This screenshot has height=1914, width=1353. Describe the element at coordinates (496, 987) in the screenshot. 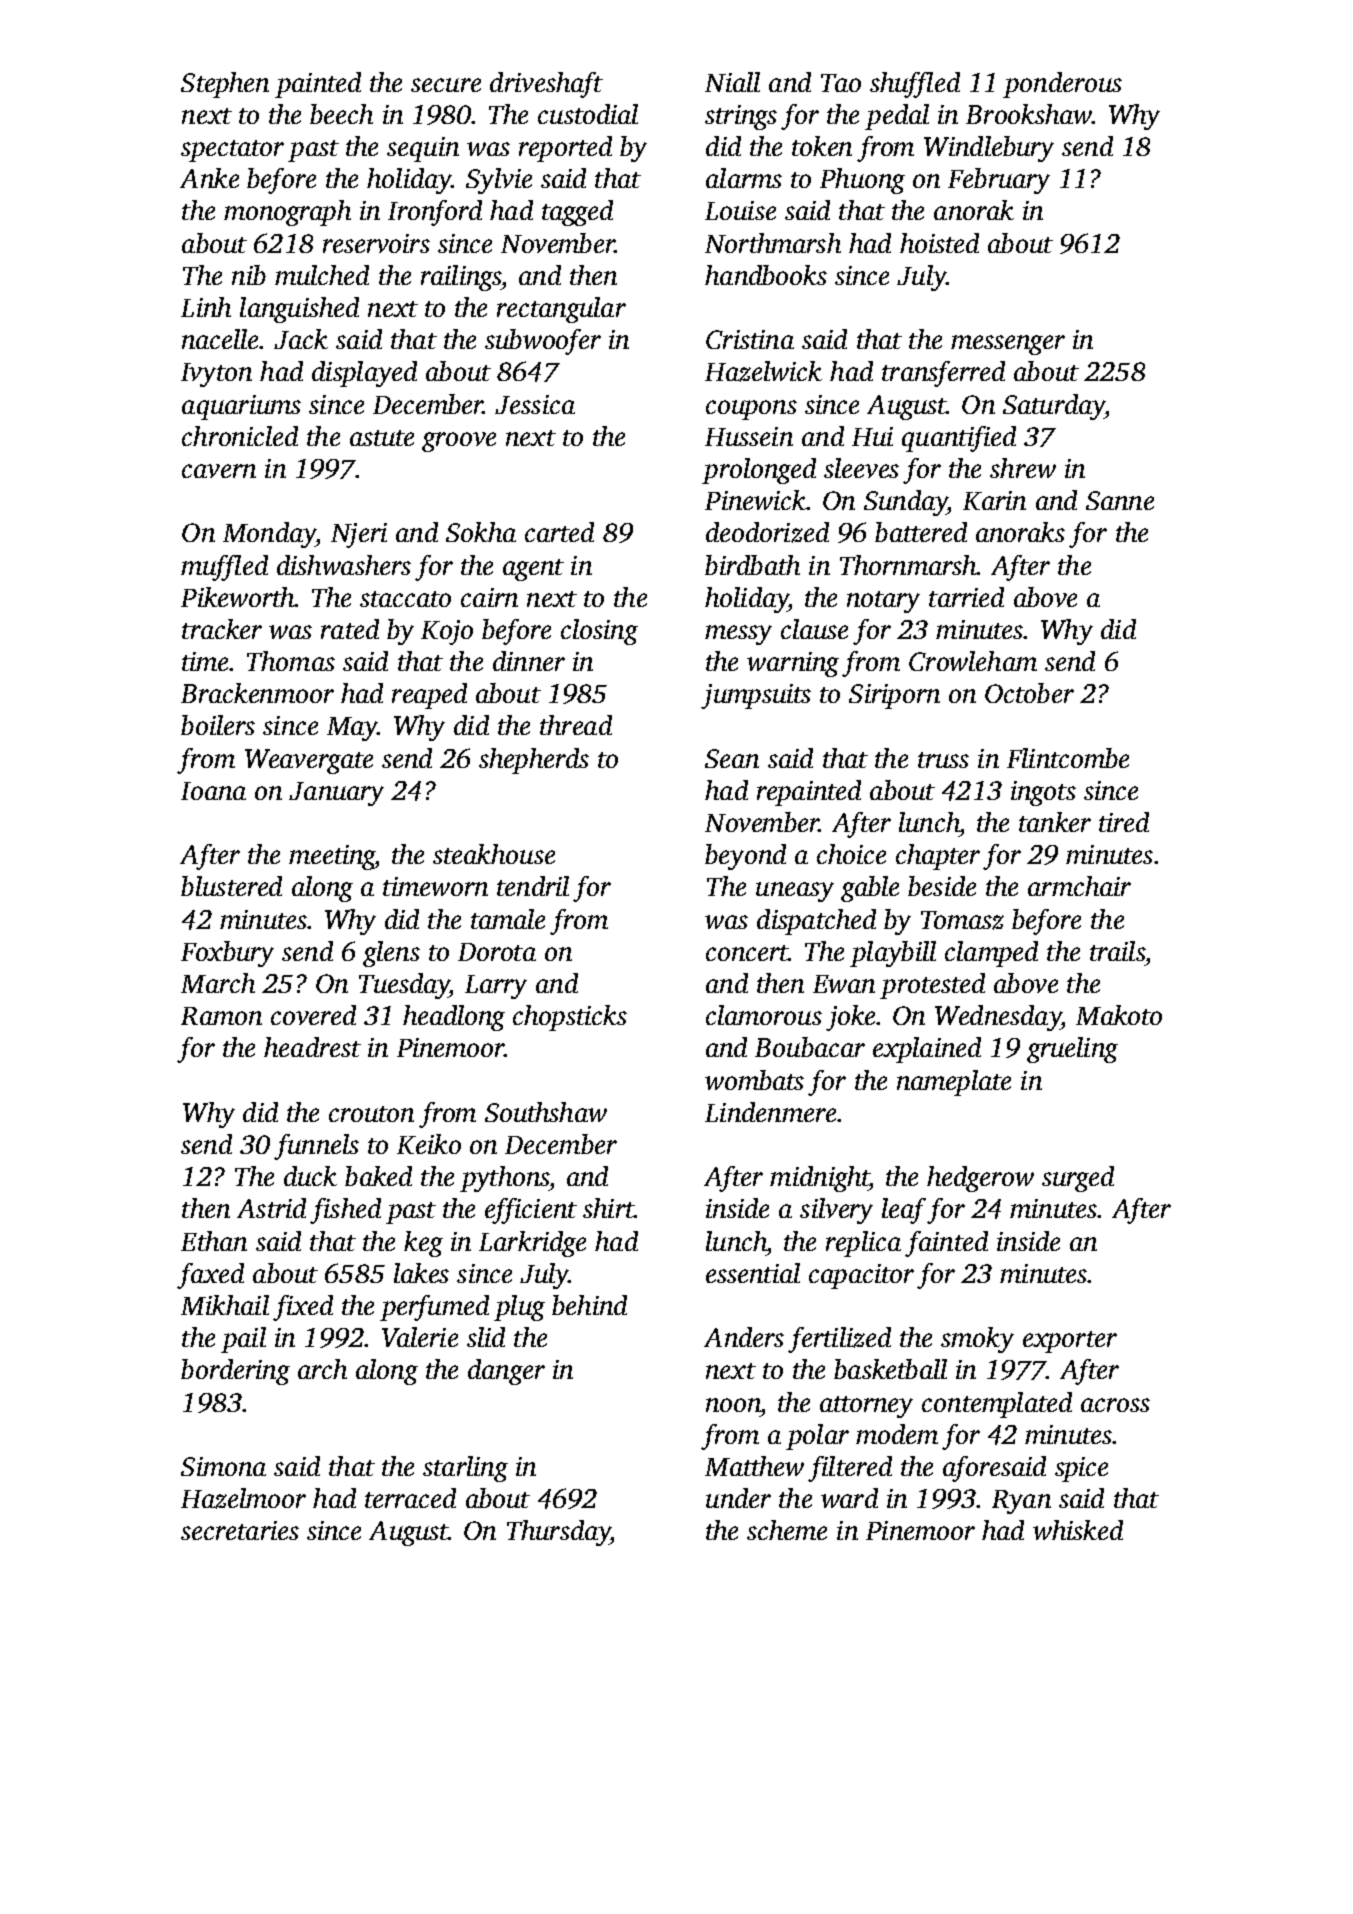

I see `Larry` at that location.
